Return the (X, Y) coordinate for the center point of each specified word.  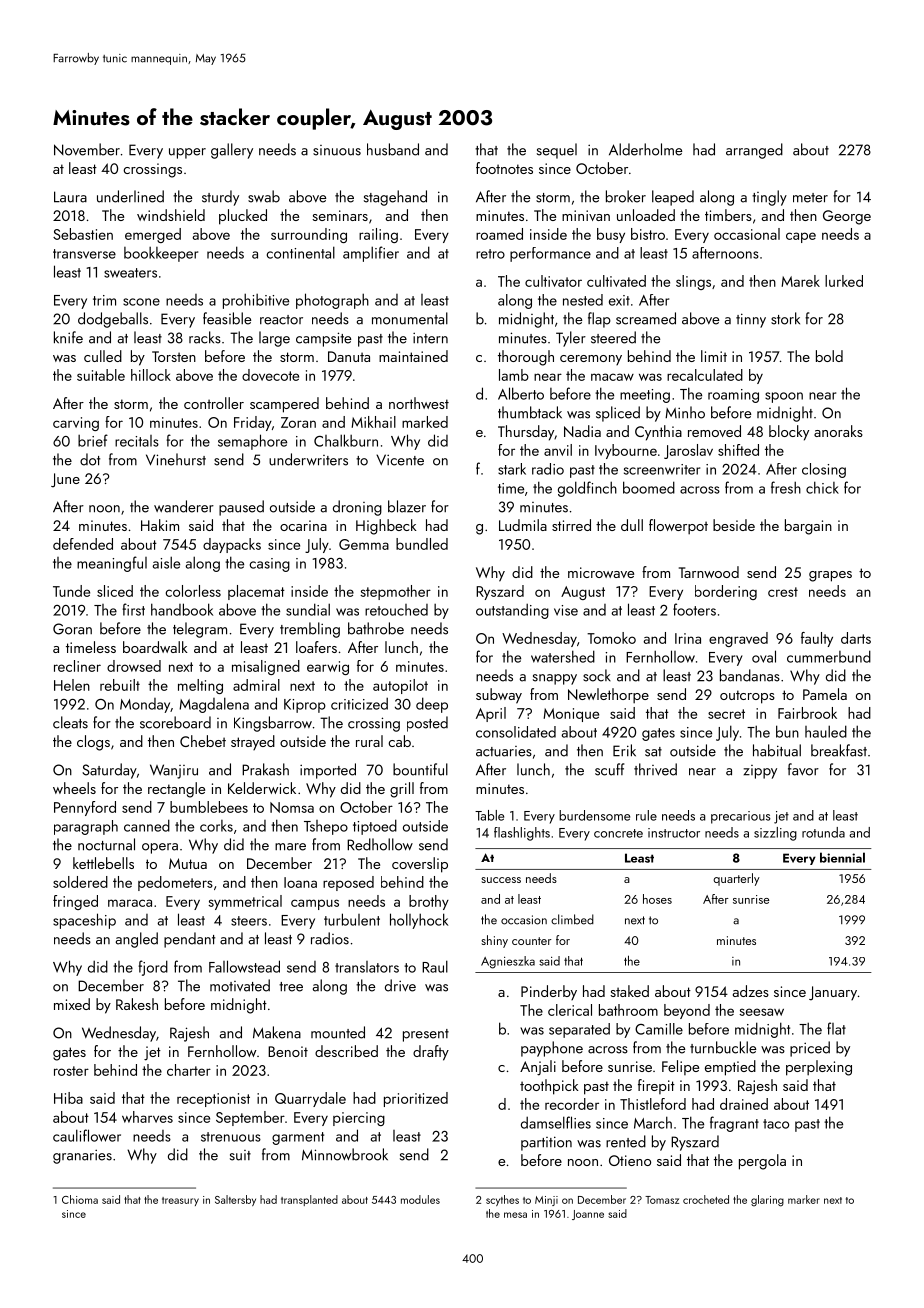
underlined (130, 196)
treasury (180, 1201)
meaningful (112, 564)
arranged (754, 151)
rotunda (823, 832)
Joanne (588, 1215)
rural (369, 741)
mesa (515, 1215)
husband (393, 149)
